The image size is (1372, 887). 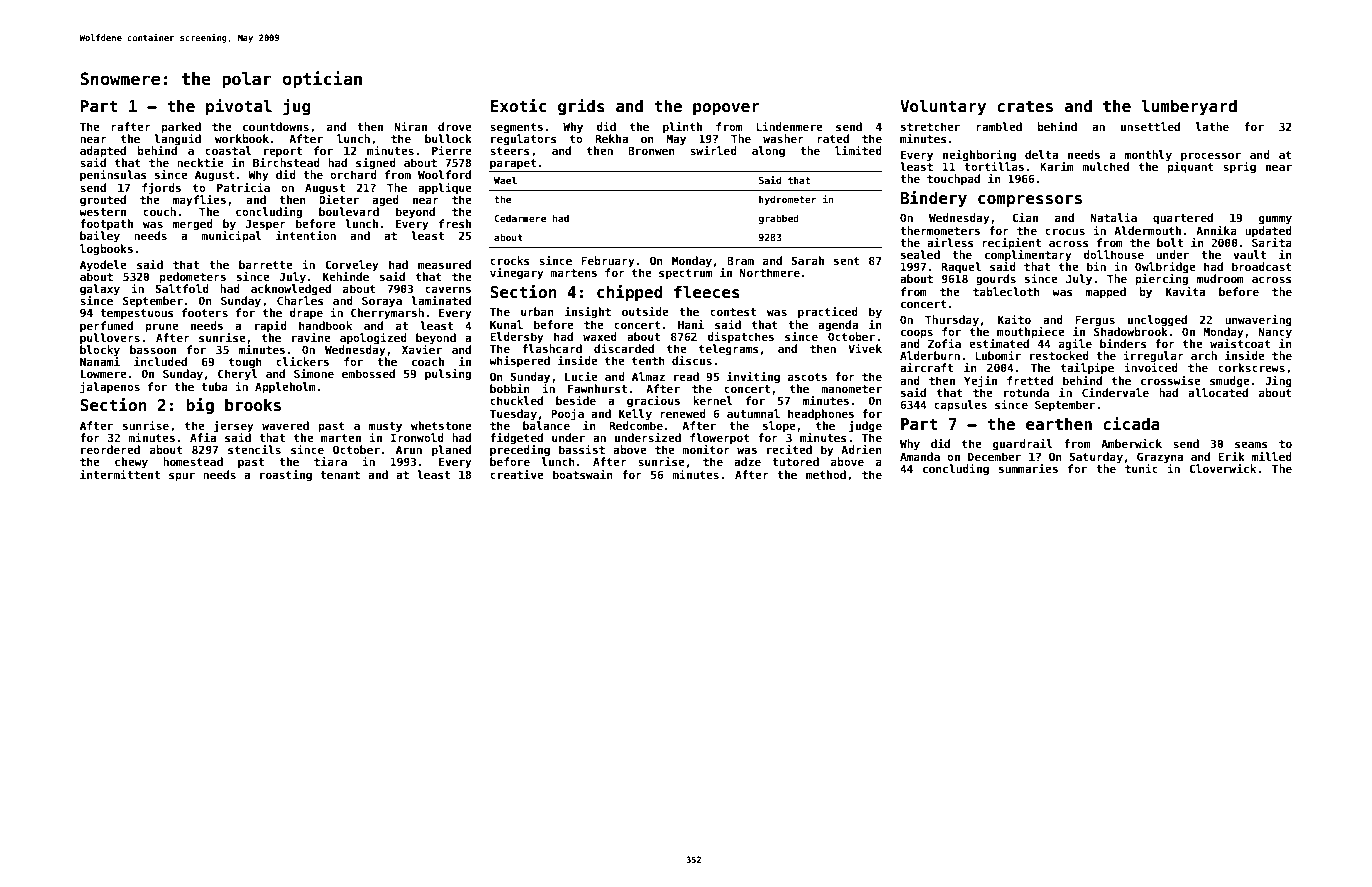 I want to click on insight, so click(x=588, y=313).
